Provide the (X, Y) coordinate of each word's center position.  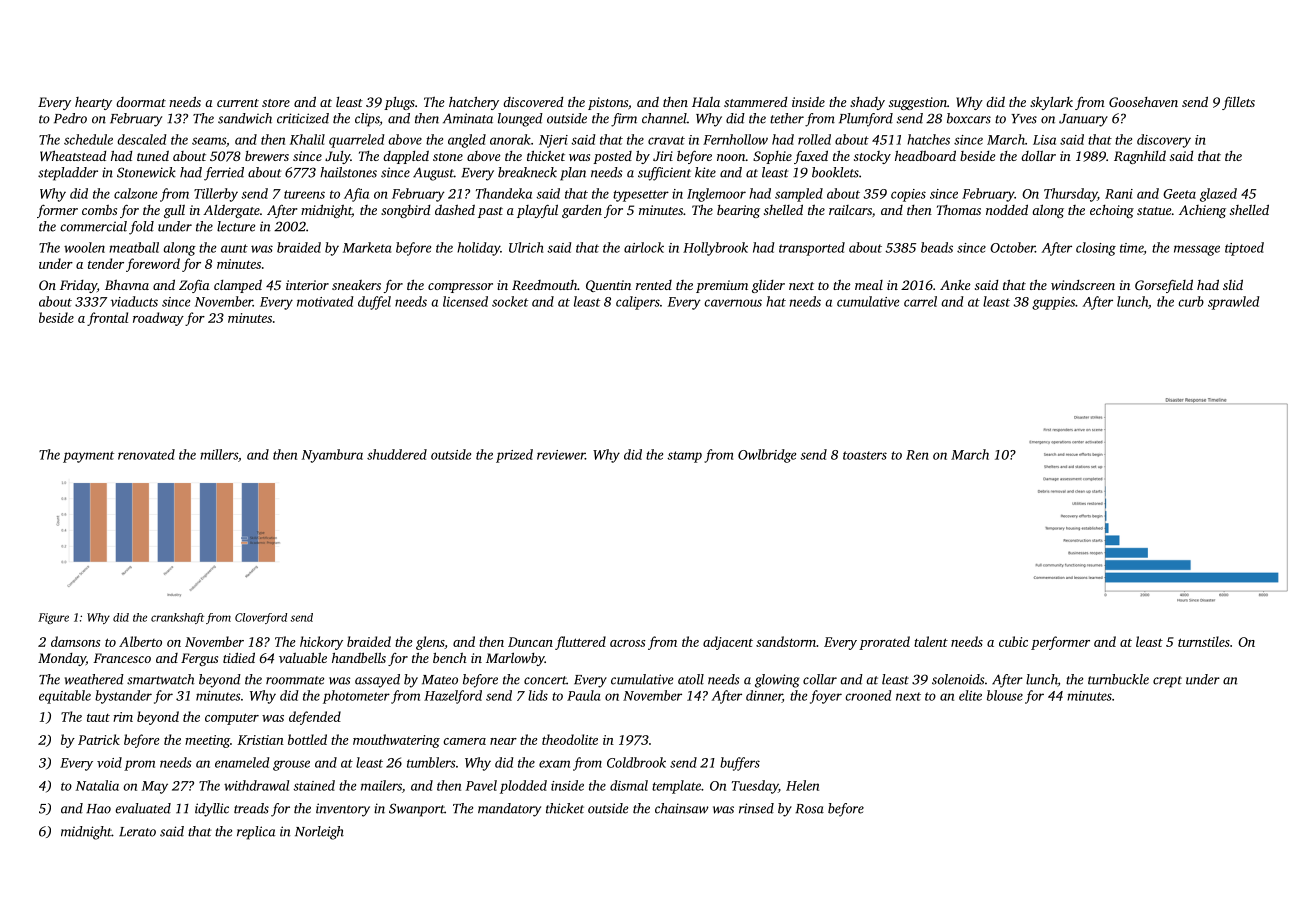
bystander (123, 697)
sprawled (1234, 303)
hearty (93, 103)
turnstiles (1204, 641)
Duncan (530, 642)
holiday (479, 249)
